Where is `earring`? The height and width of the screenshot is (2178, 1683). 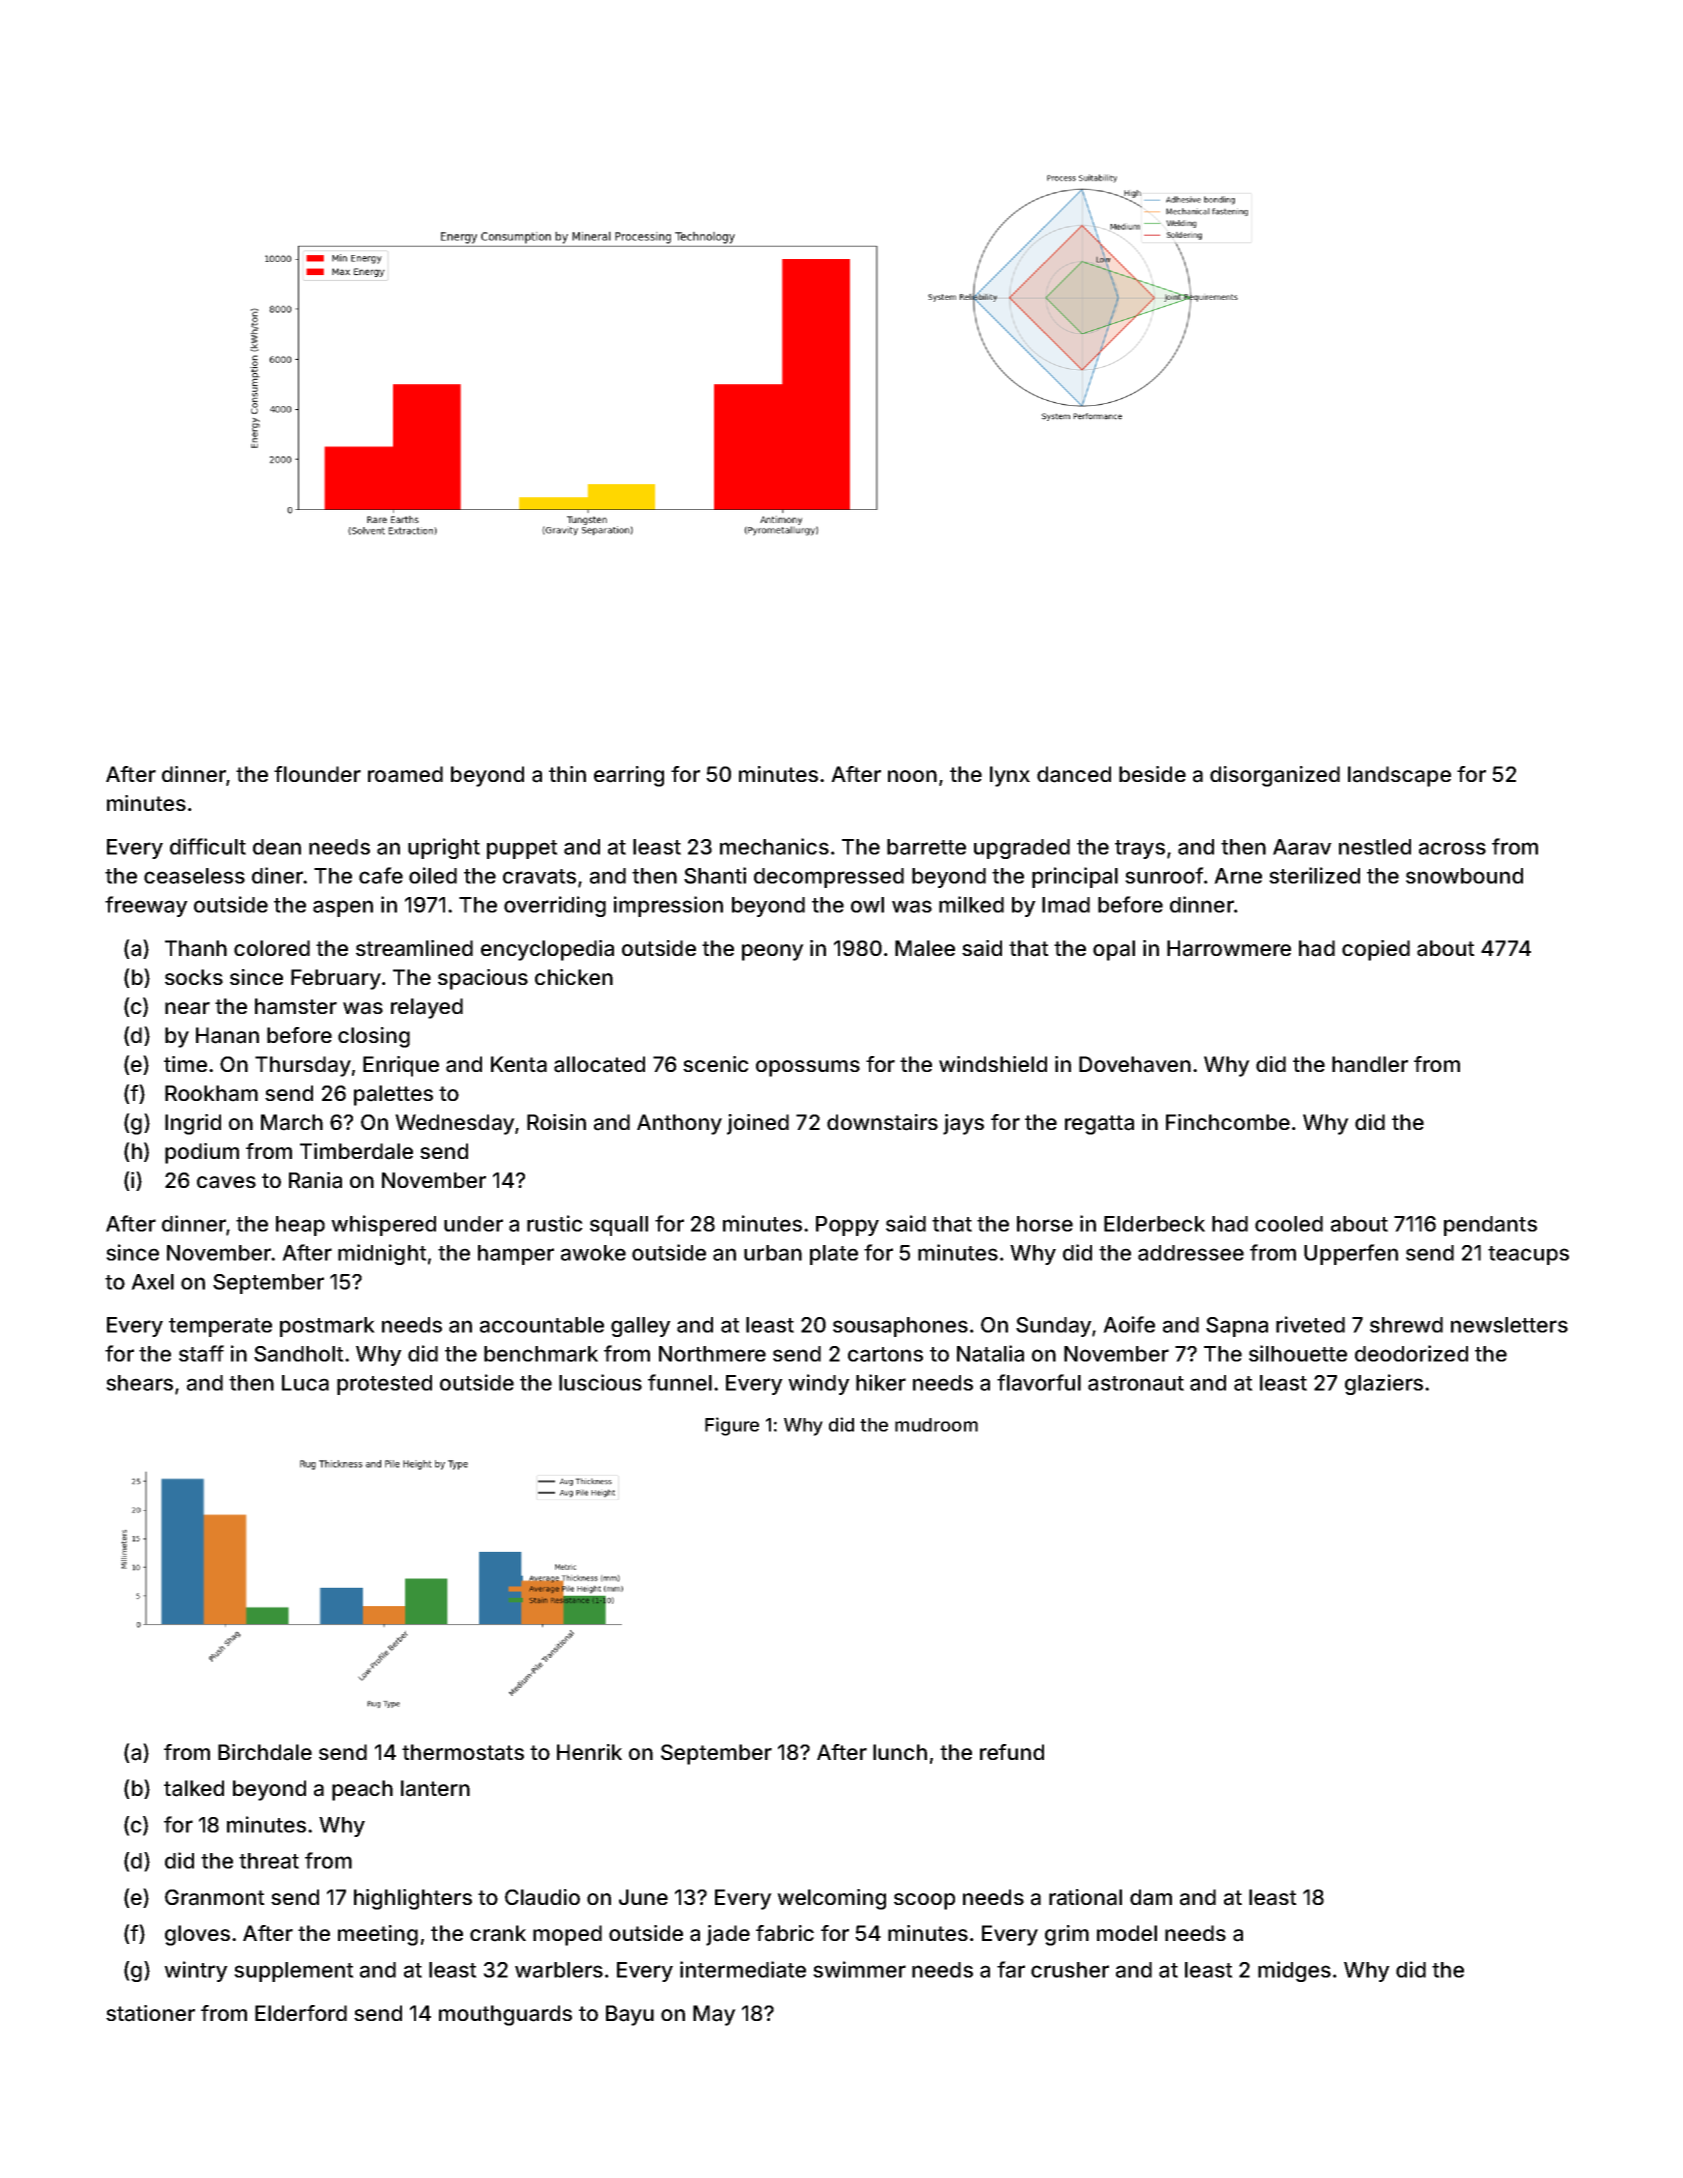 earring is located at coordinates (629, 776).
